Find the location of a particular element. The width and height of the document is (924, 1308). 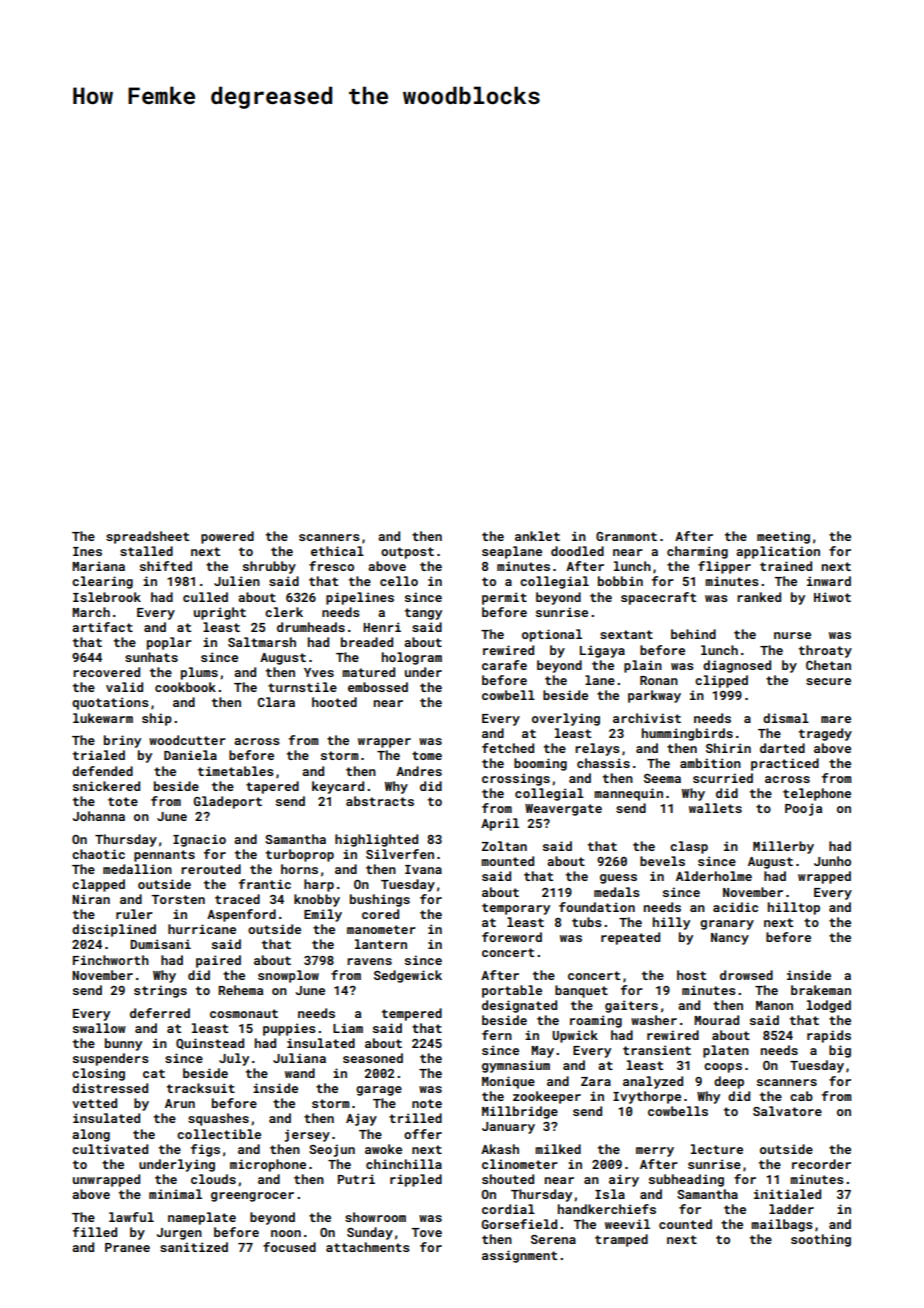

meeting is located at coordinates (783, 537).
